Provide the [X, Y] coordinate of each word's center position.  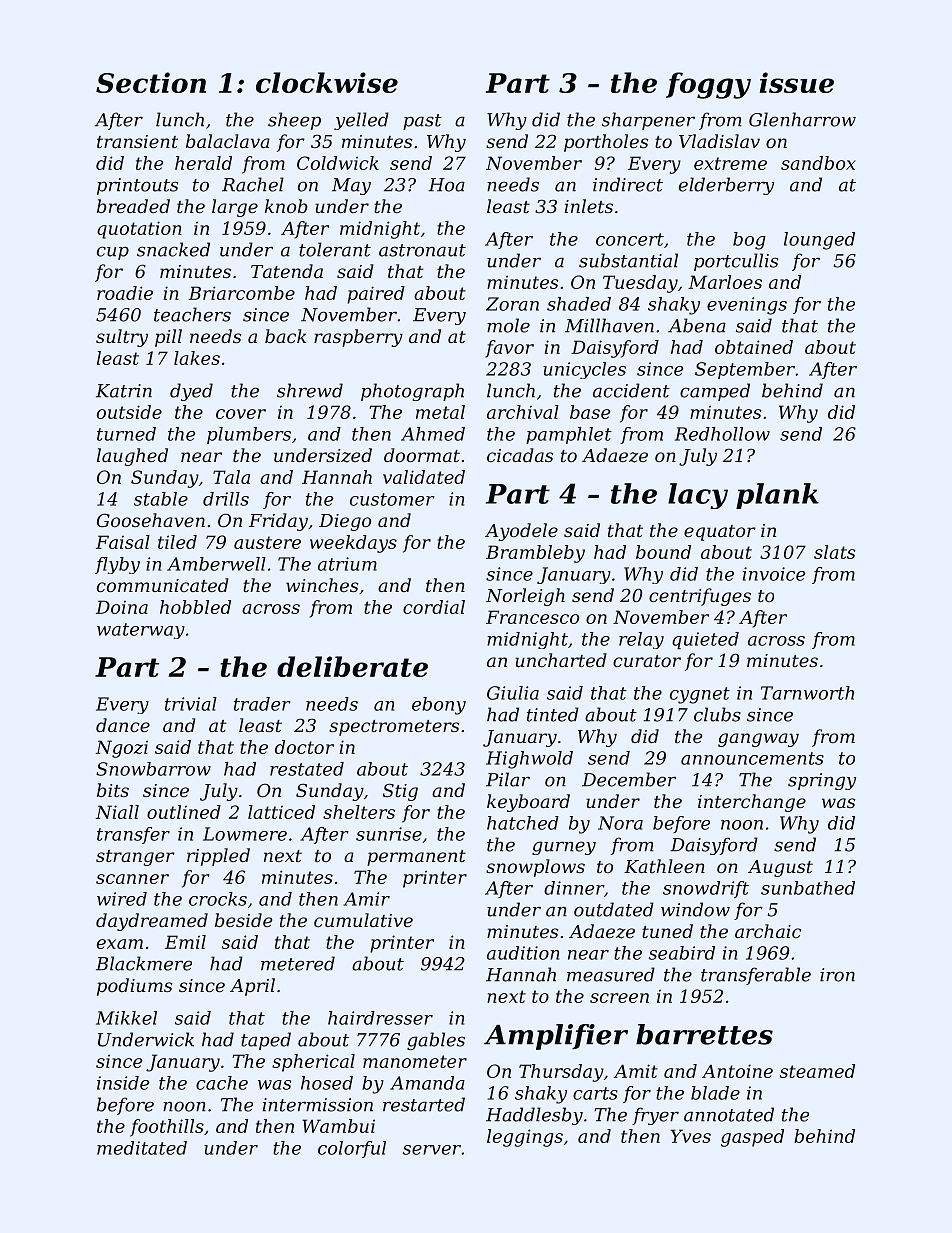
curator [647, 661]
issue [797, 82]
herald [203, 163]
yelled [361, 121]
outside [129, 412]
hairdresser [380, 1018]
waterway [141, 631]
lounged [819, 241]
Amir [366, 899]
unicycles [584, 370]
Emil [185, 942]
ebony [439, 706]
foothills [167, 1128]
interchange [752, 803]
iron [837, 975]
